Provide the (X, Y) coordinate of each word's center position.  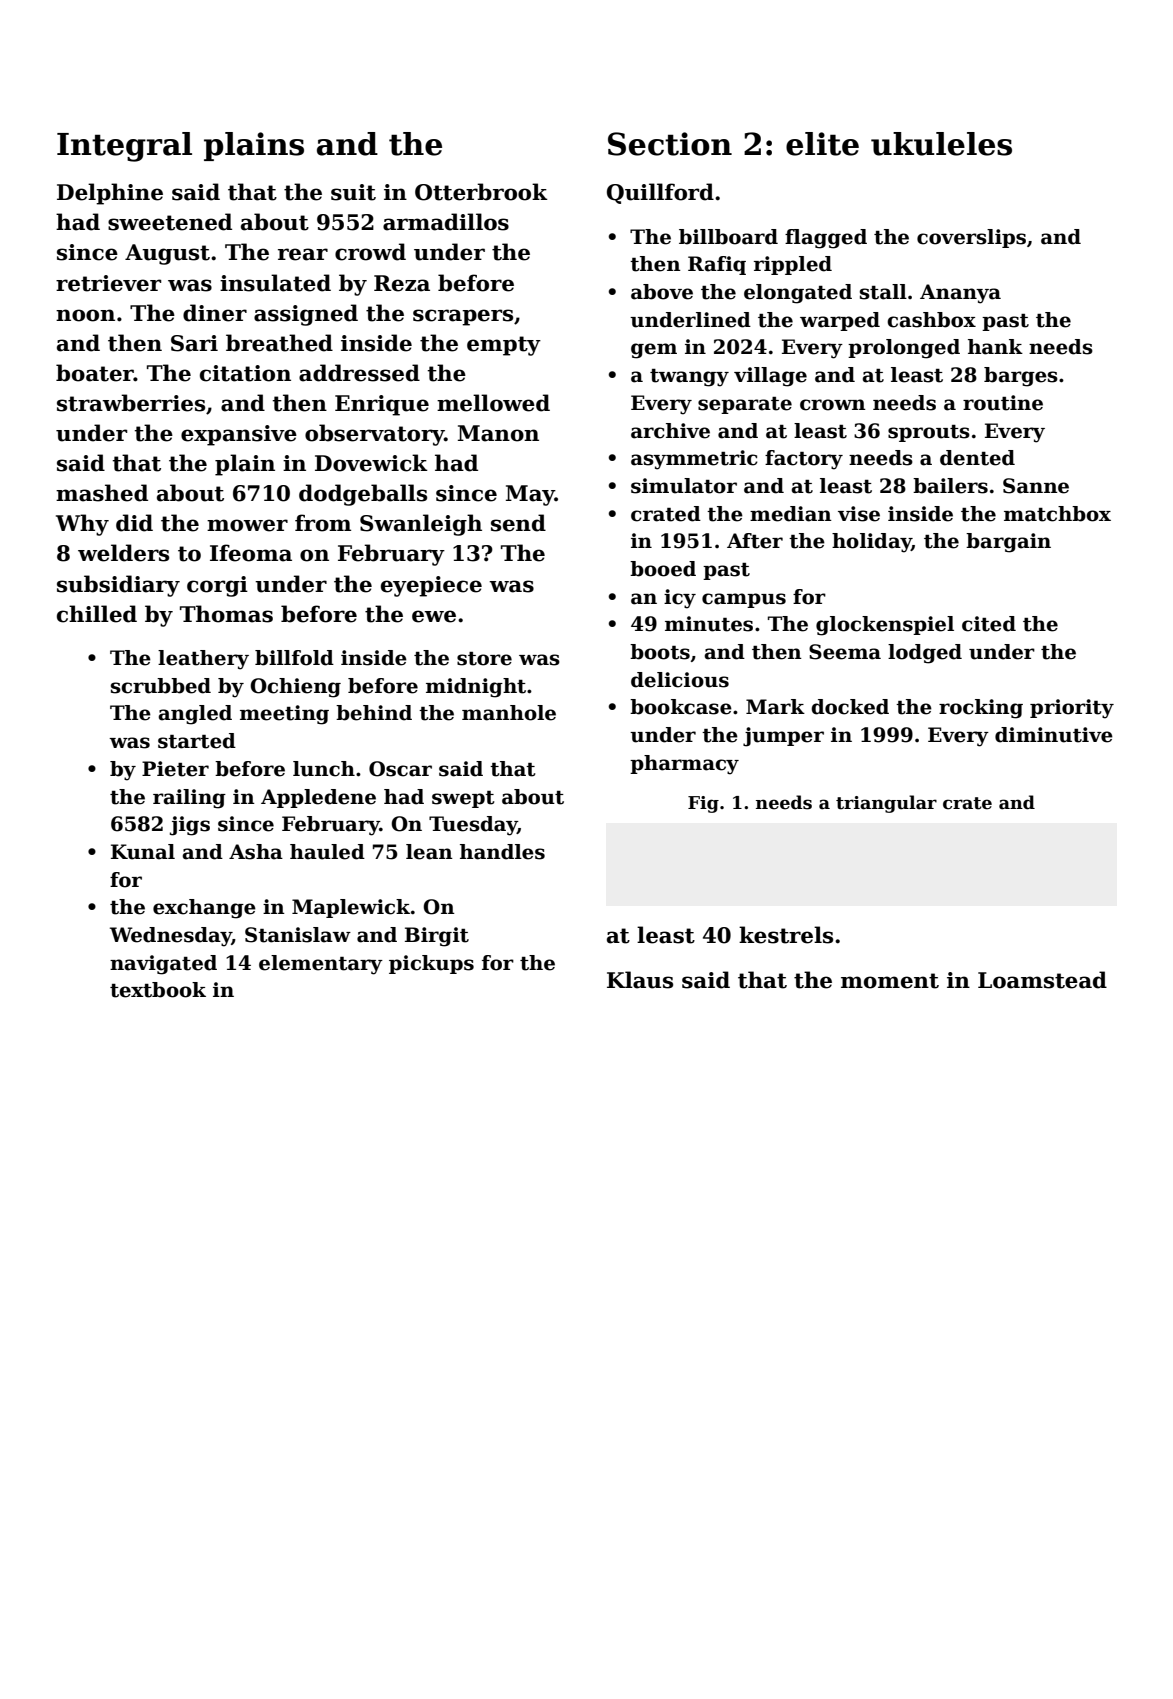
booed (663, 569)
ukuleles (941, 144)
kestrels (786, 935)
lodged (925, 654)
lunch (324, 769)
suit (353, 192)
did (134, 523)
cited (989, 624)
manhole (509, 713)
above (662, 292)
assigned (306, 315)
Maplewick (351, 908)
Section (670, 144)
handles (502, 852)
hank (995, 347)
